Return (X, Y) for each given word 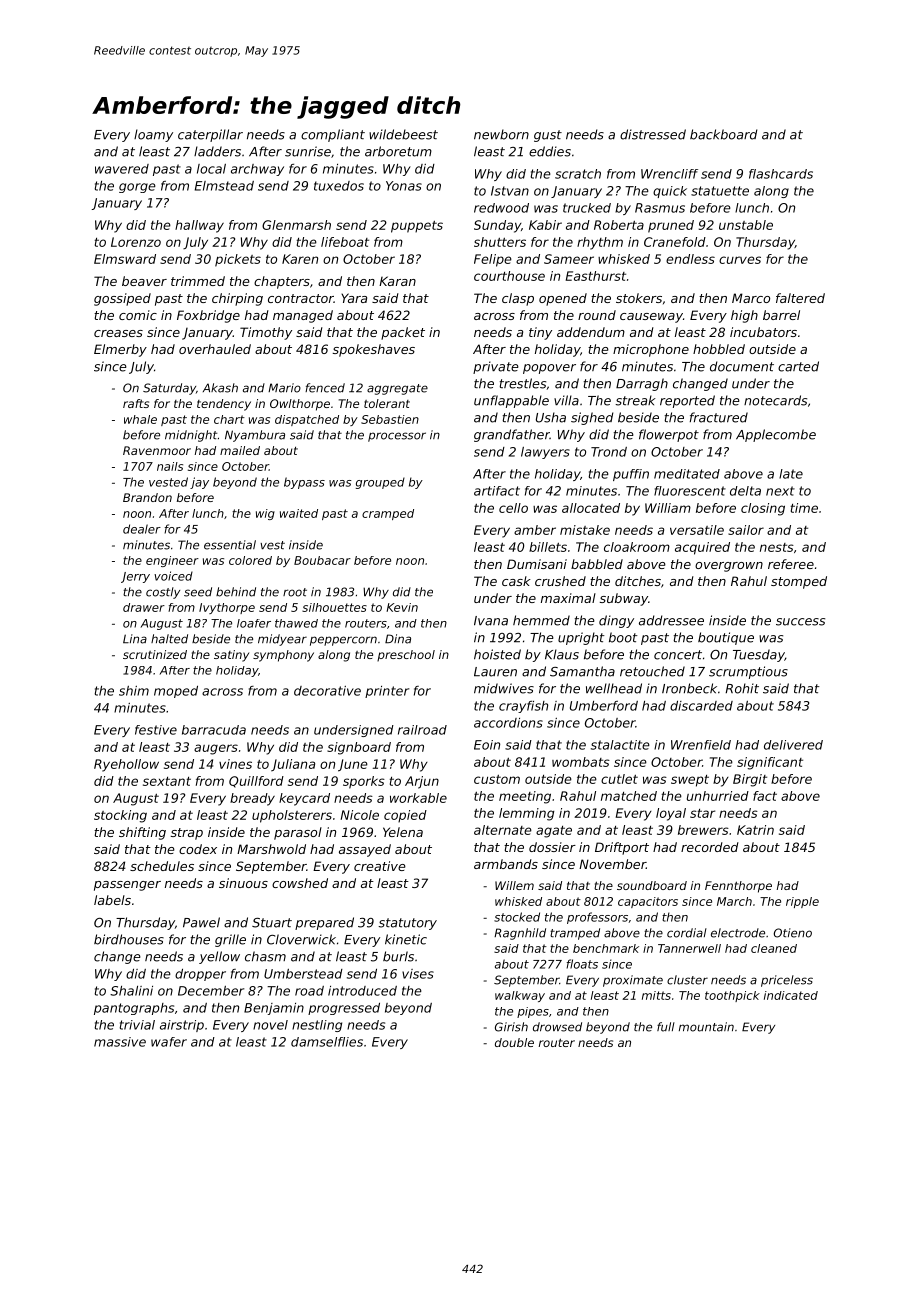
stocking (120, 816)
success (800, 622)
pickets (238, 260)
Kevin (402, 607)
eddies (550, 151)
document (742, 366)
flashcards (781, 174)
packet (403, 333)
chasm (265, 956)
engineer (172, 561)
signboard (359, 748)
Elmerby (120, 350)
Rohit (742, 688)
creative (380, 866)
